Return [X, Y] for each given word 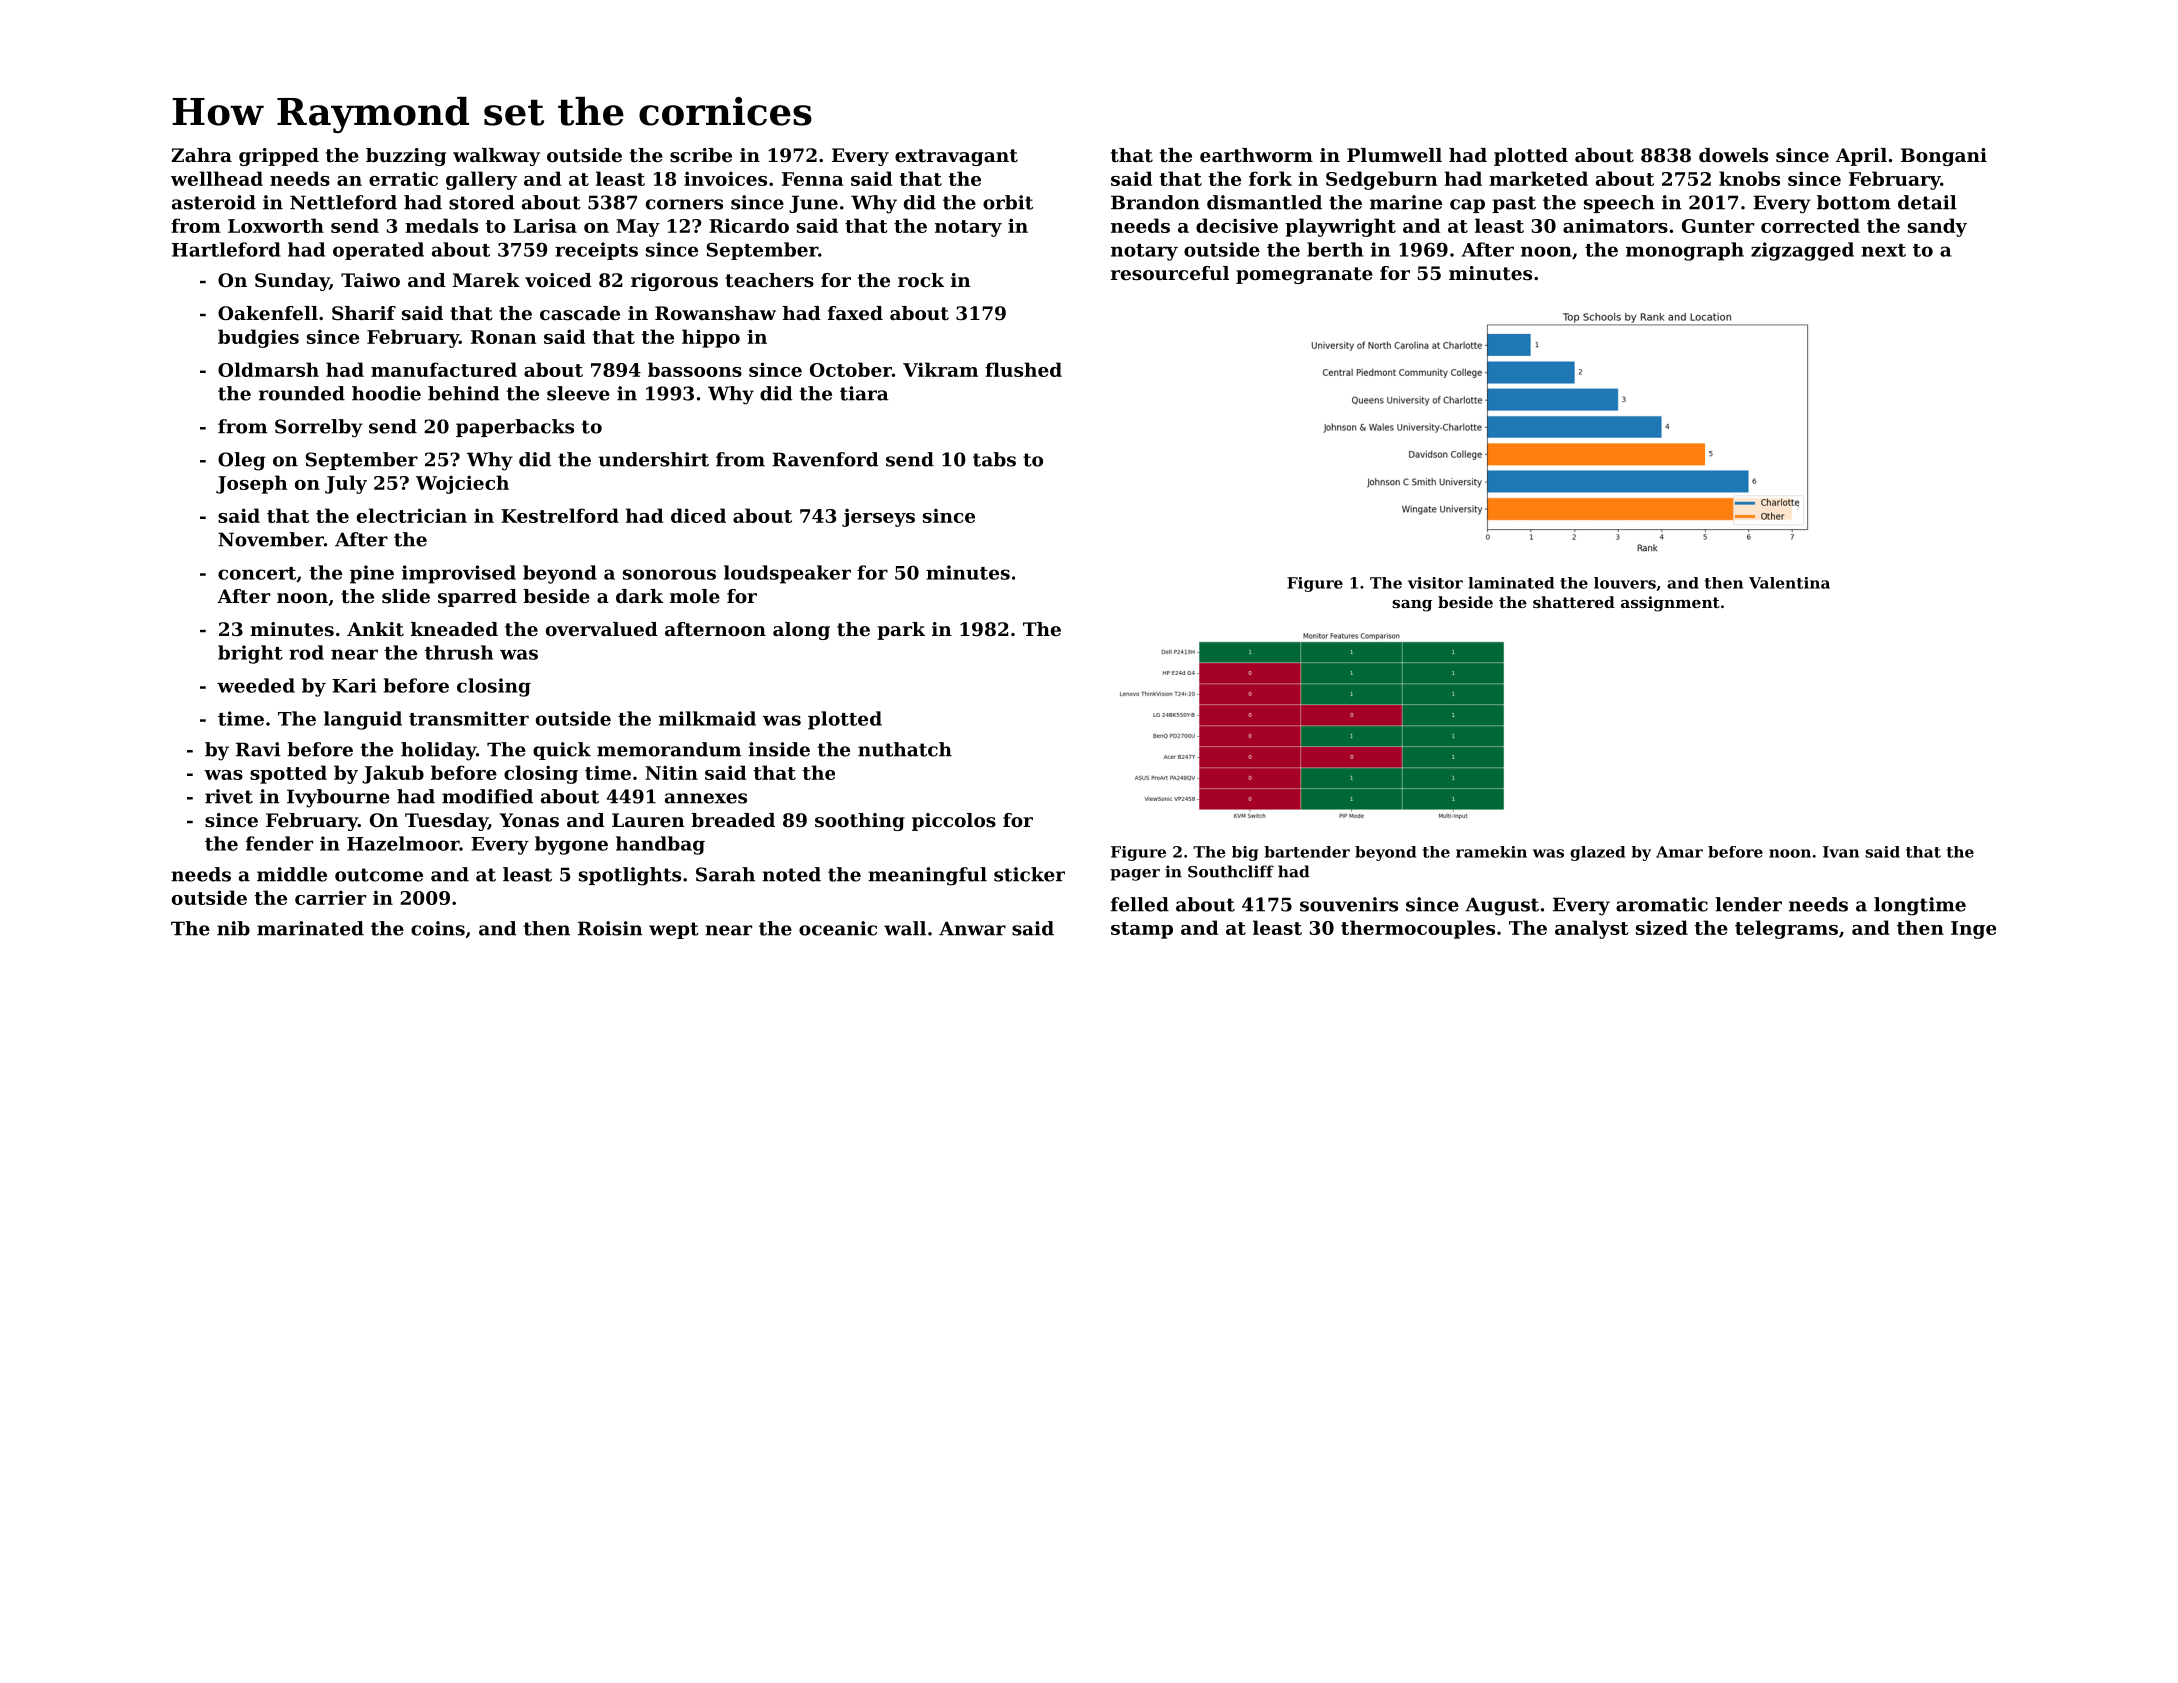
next [1883, 250]
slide [406, 596]
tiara [864, 393]
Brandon [1155, 202]
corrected [1810, 225]
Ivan [1841, 852]
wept [674, 930]
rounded [302, 393]
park [901, 631]
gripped [279, 157]
